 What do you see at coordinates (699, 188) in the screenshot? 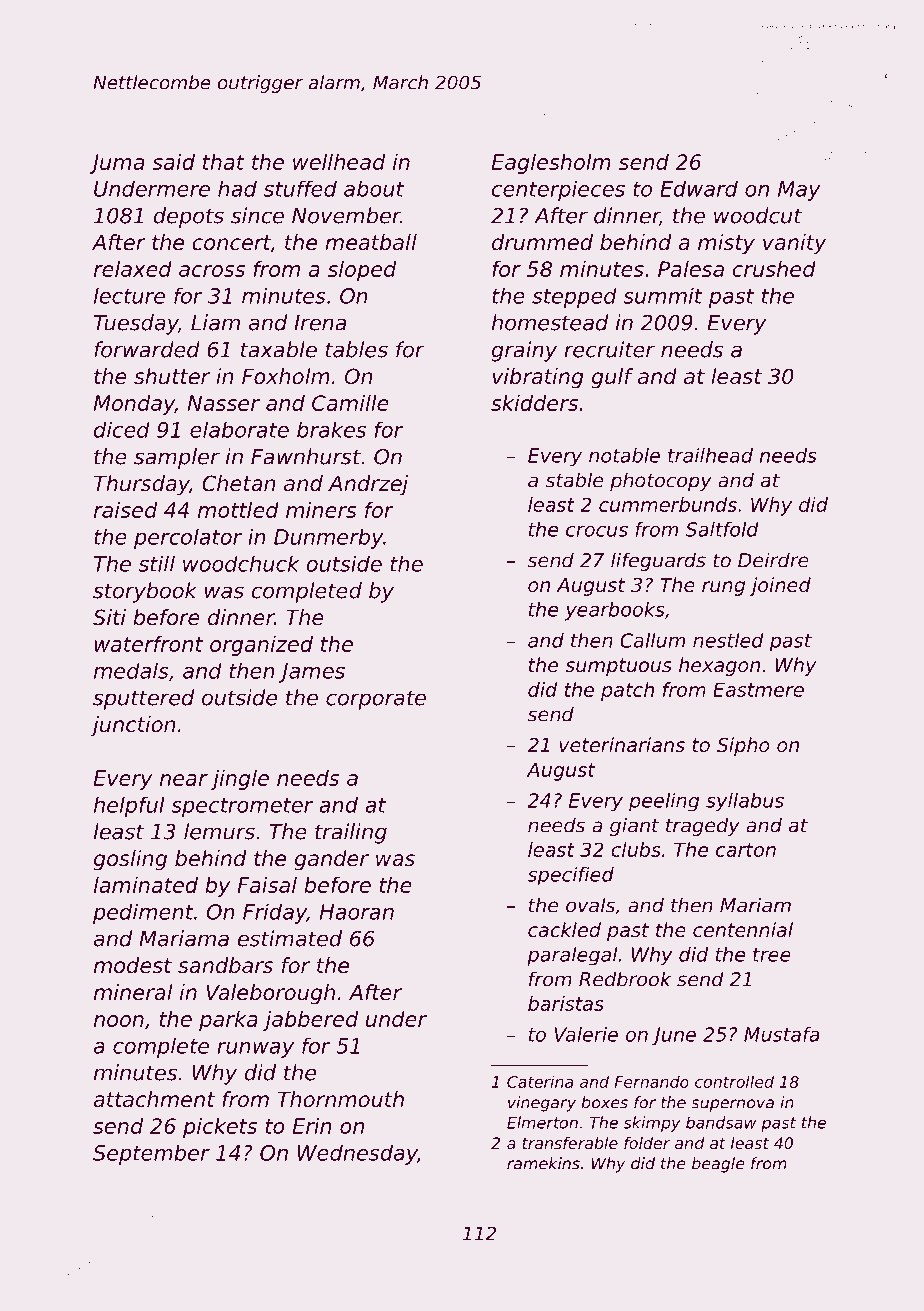
I see `Edward` at bounding box center [699, 188].
